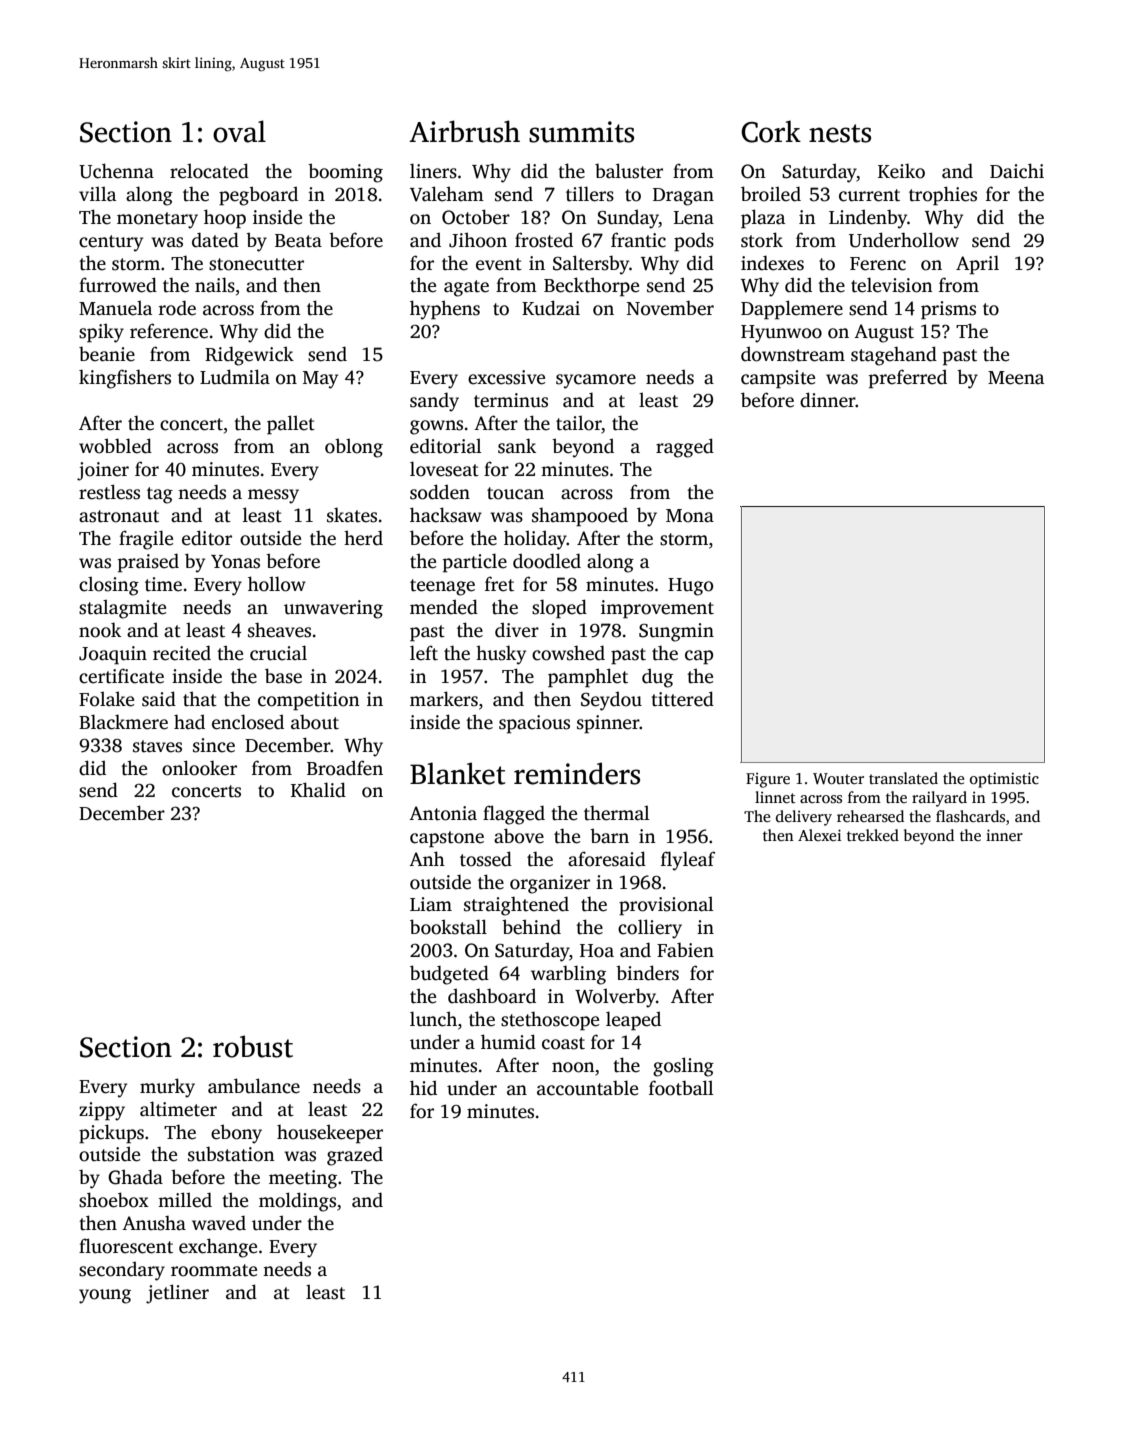 The width and height of the page is (1124, 1455). Describe the element at coordinates (682, 699) in the page. I see `tittered` at that location.
